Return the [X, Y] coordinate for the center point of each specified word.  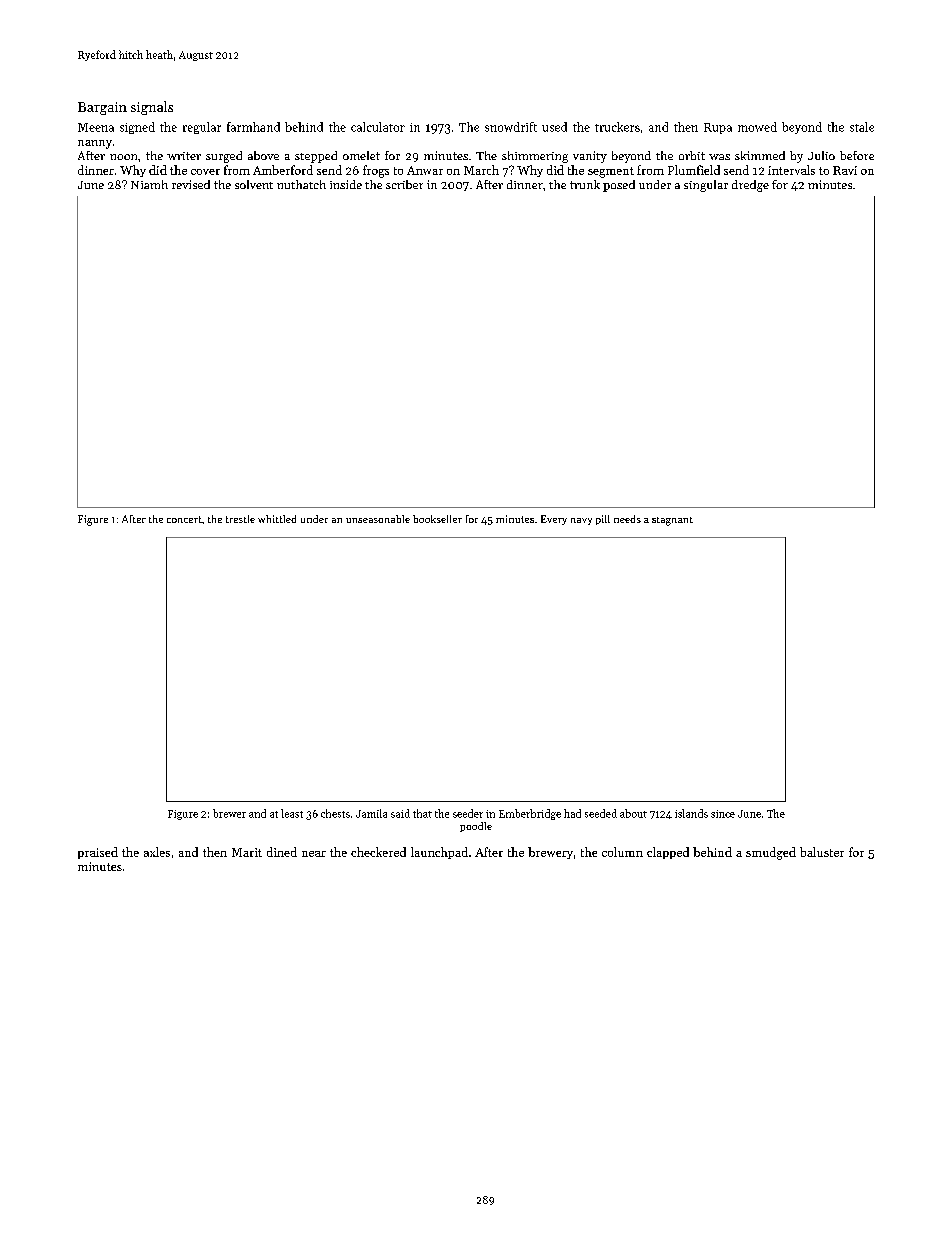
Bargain [102, 108]
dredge [750, 186]
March [481, 170]
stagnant [672, 521]
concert [184, 519]
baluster [822, 852]
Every [554, 520]
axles [157, 852]
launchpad [439, 853]
